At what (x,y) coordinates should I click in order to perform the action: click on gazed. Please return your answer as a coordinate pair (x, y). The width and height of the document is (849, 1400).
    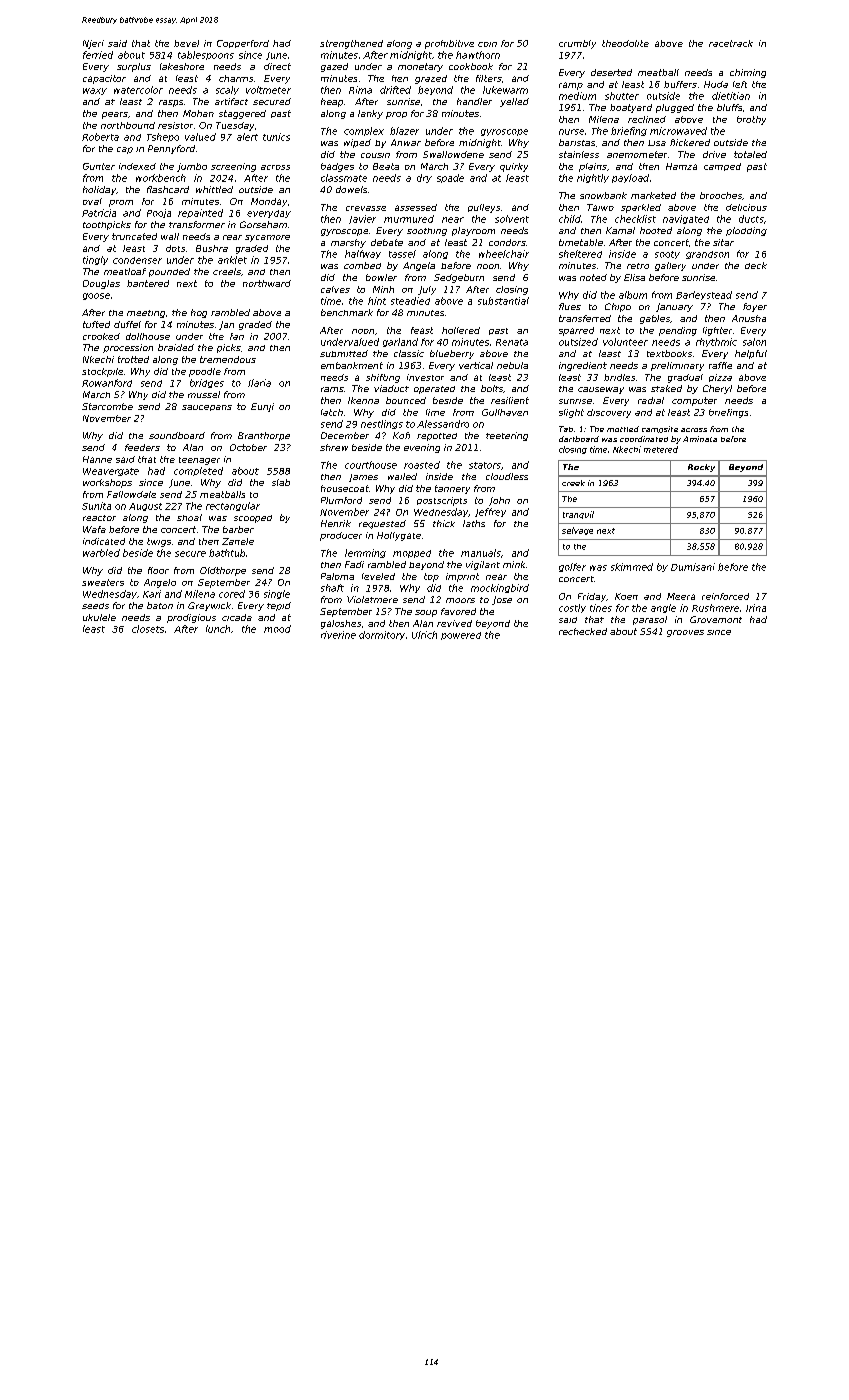
    Looking at the image, I should click on (334, 67).
